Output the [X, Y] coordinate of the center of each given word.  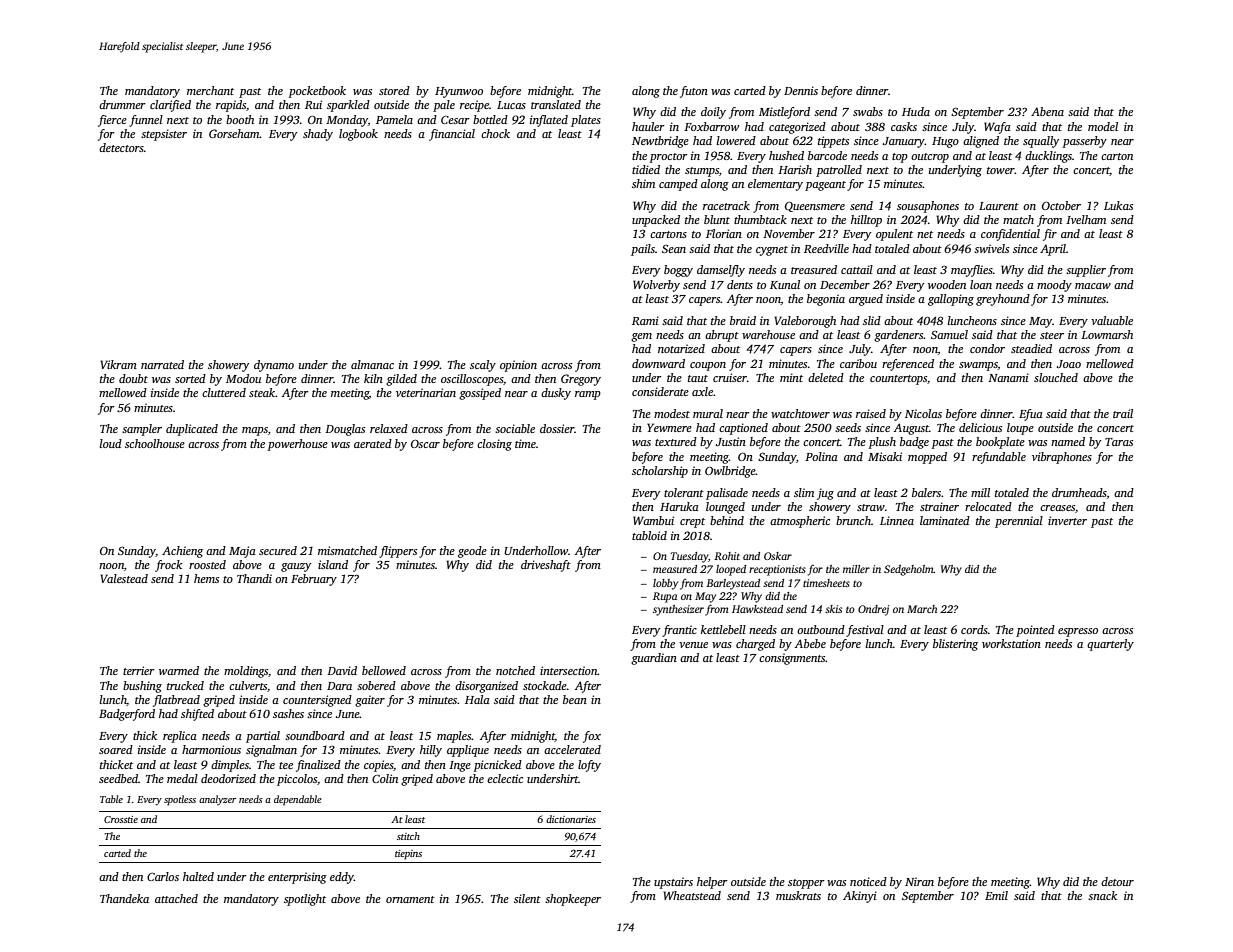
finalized [318, 766]
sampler [142, 430]
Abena [1047, 111]
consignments [792, 659]
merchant [210, 90]
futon [694, 92]
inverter [1067, 520]
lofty [589, 766]
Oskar [778, 556]
